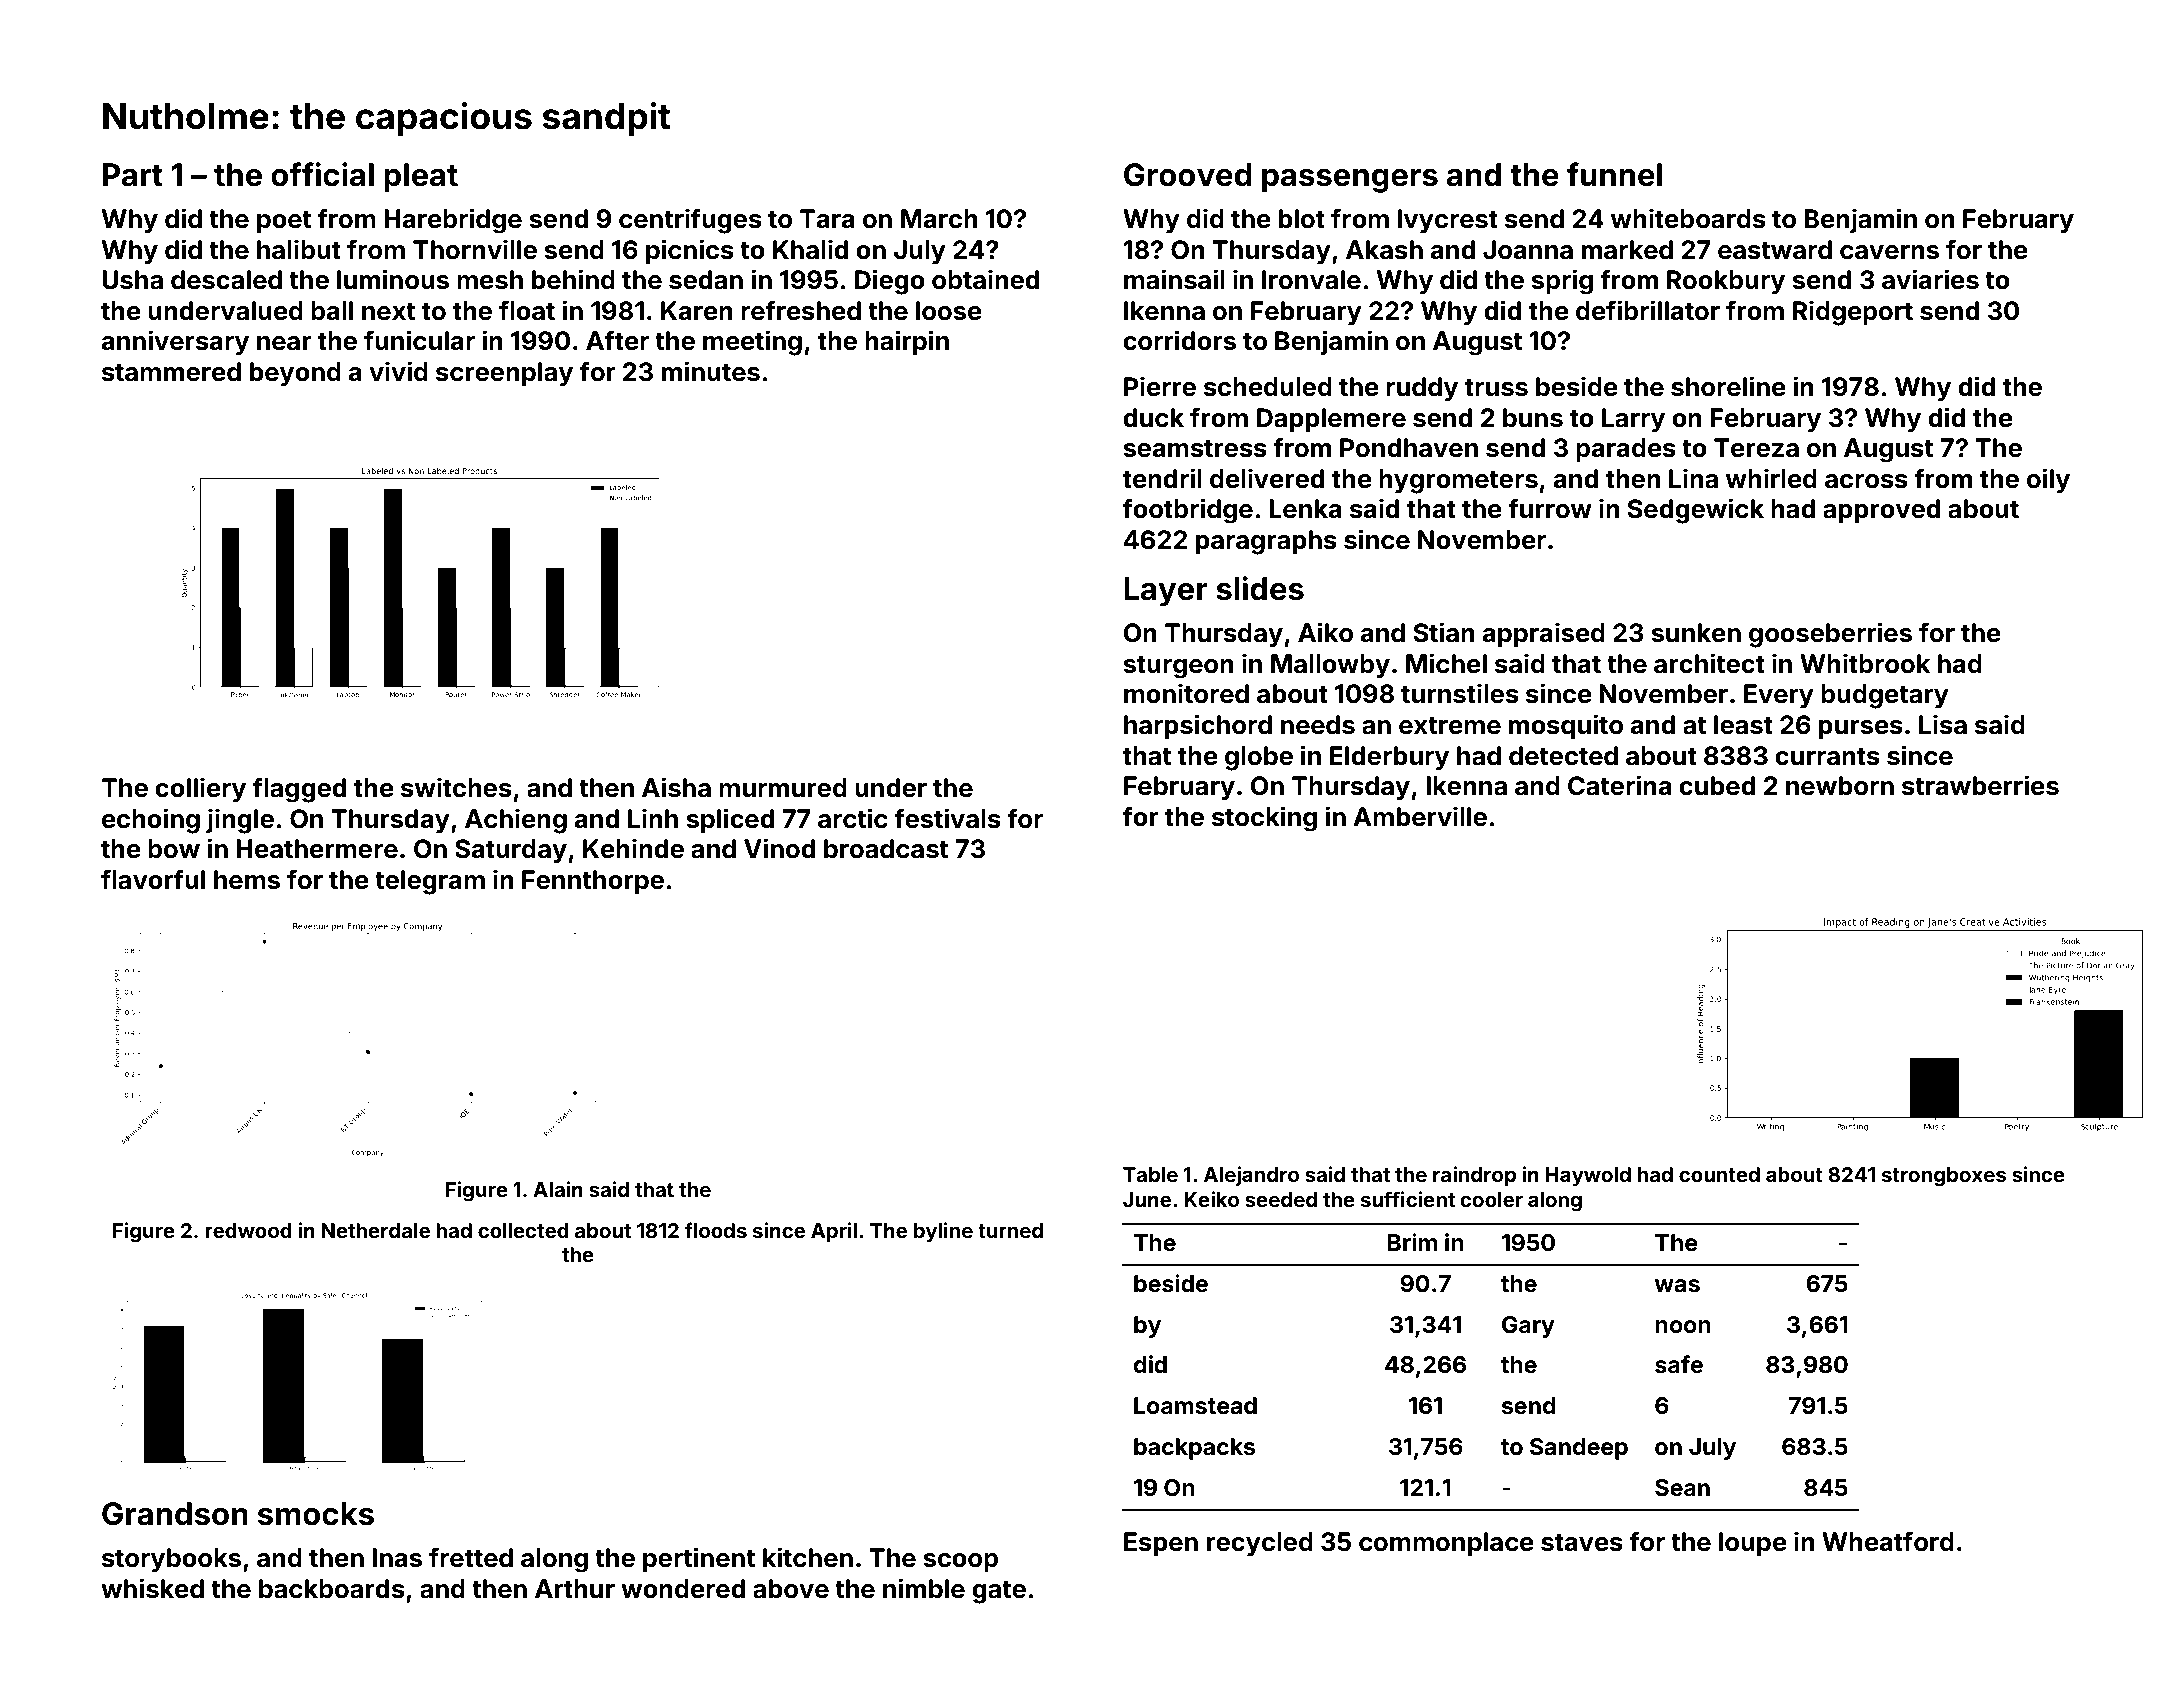 This screenshot has height=1683, width=2178. I want to click on switches, so click(456, 787).
